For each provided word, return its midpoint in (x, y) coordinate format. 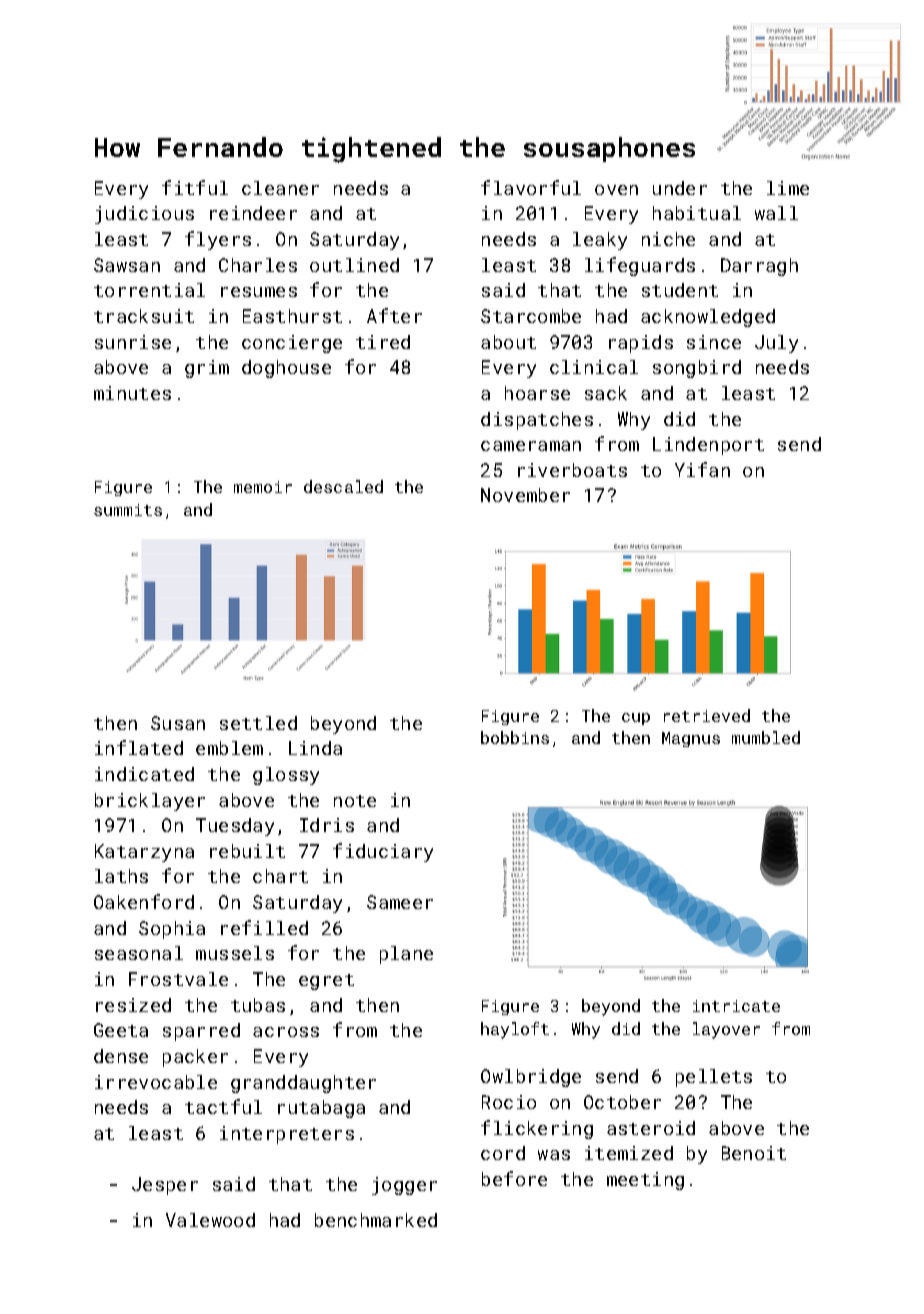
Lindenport (708, 446)
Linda (315, 748)
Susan (178, 723)
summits (128, 510)
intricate (736, 1006)
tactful (223, 1106)
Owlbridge (531, 1078)
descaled (343, 486)
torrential (149, 290)
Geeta (121, 1030)
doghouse (286, 369)
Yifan (702, 469)
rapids (641, 344)
